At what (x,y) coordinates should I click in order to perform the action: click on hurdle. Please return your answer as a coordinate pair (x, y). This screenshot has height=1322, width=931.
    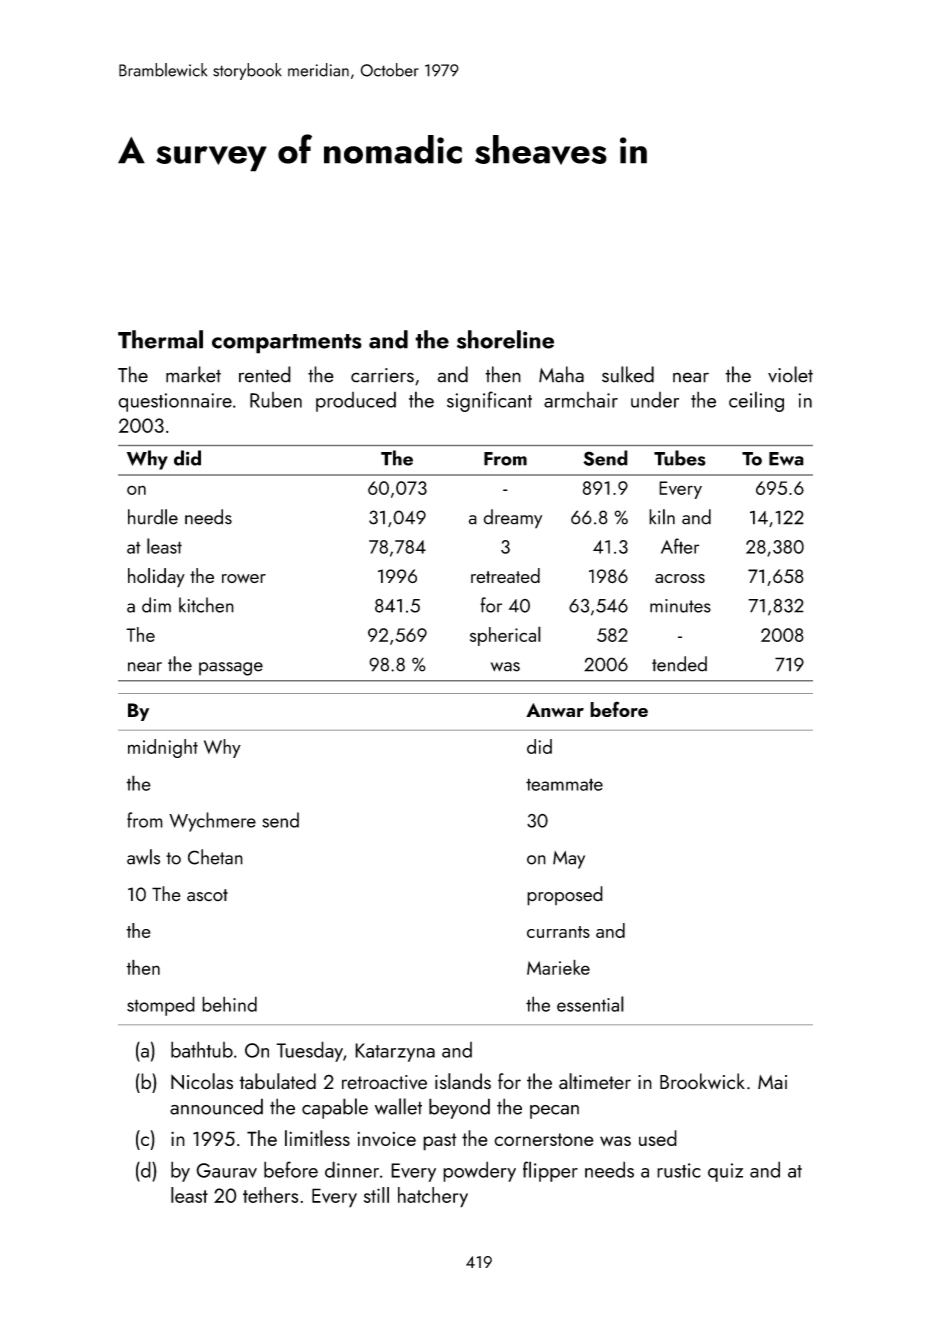
    Looking at the image, I should click on (153, 517).
